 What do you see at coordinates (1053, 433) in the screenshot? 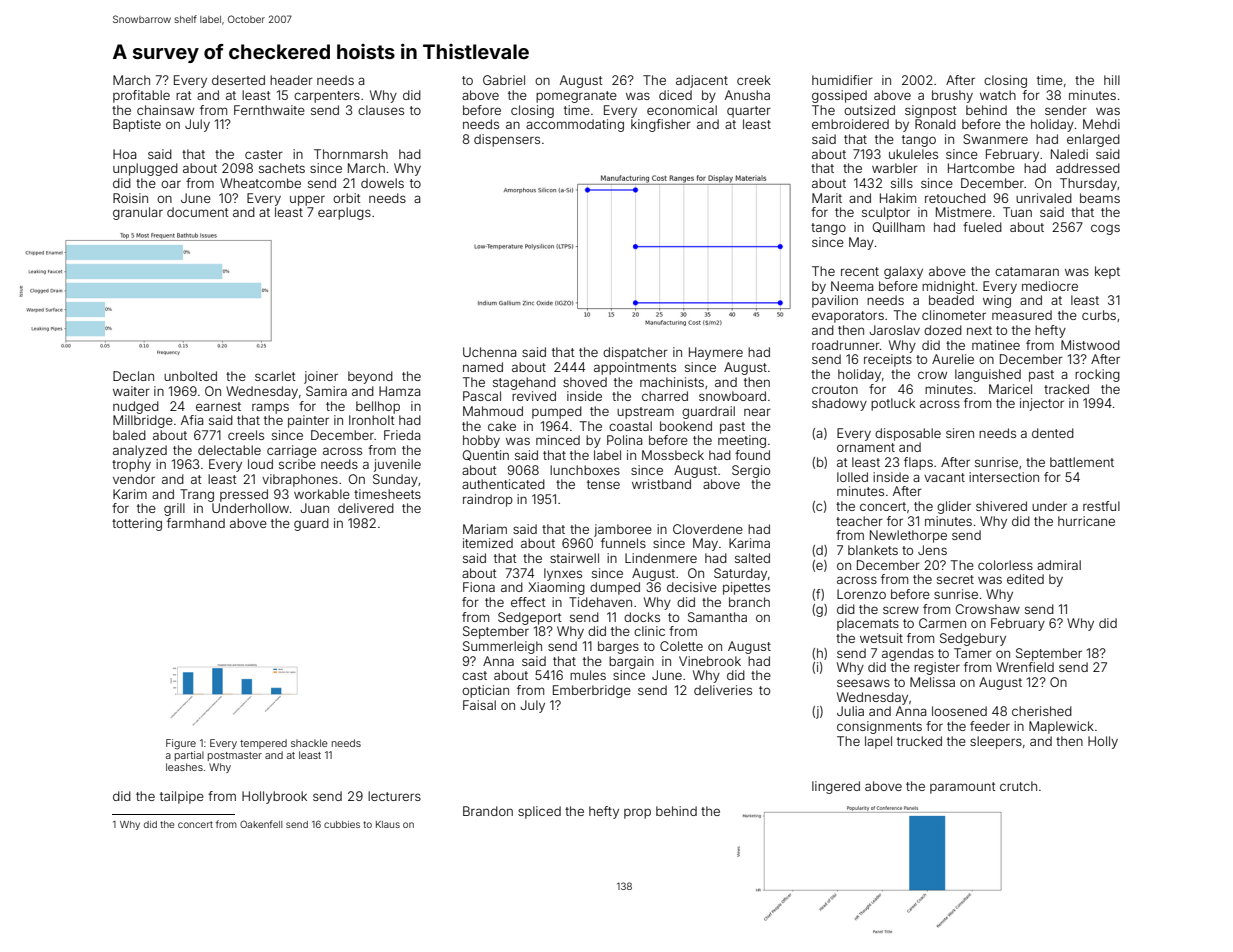
I see `dented` at bounding box center [1053, 433].
